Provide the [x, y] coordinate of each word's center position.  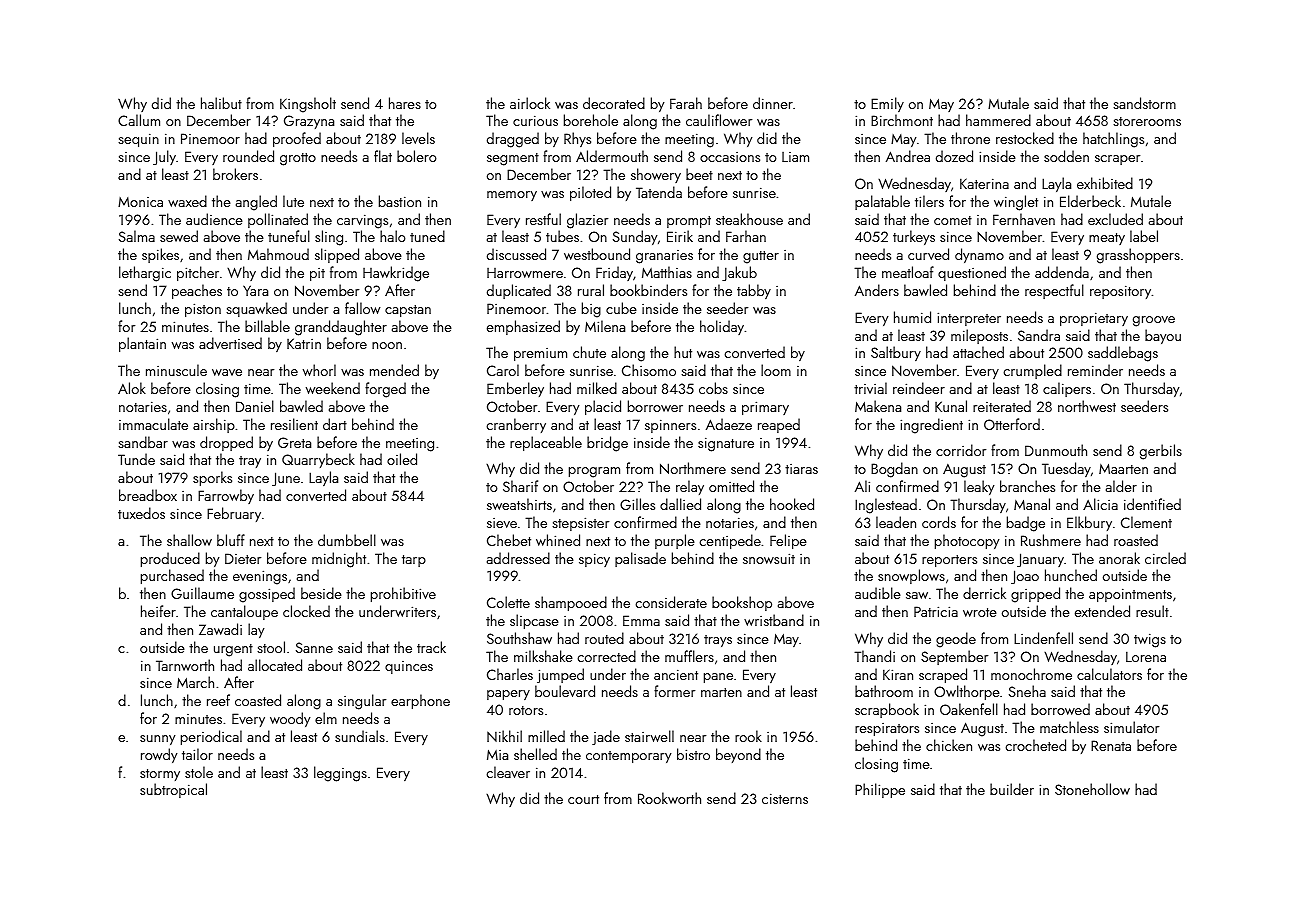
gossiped [267, 595]
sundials [360, 736]
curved [928, 254]
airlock [530, 103]
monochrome [1031, 674]
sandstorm [1144, 103]
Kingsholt [308, 105]
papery [508, 695]
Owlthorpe [967, 692]
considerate [671, 602]
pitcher [198, 273]
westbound [597, 254]
